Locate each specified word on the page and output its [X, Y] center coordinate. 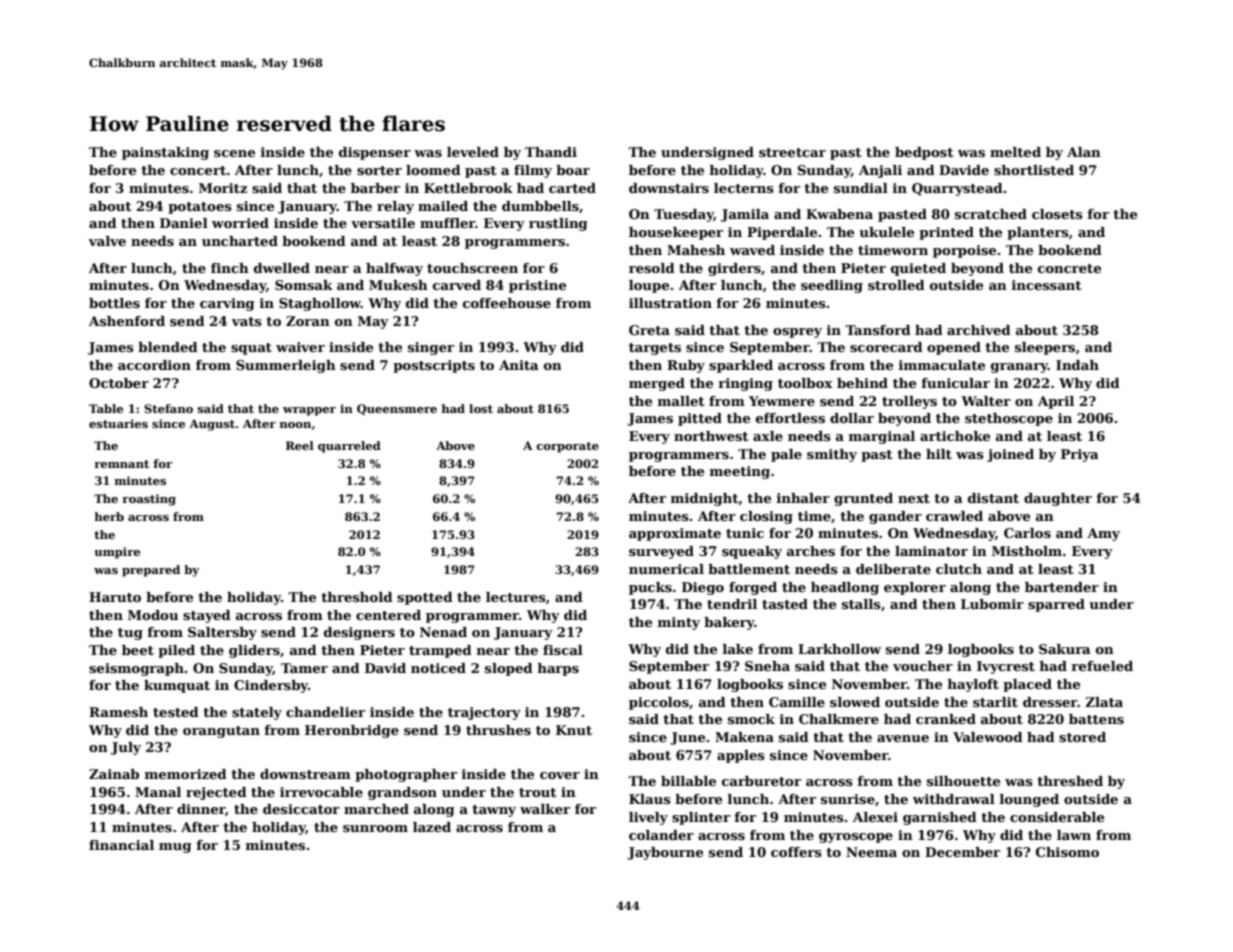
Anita [519, 365]
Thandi [551, 152]
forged [753, 588]
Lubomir [992, 604]
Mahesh [696, 250]
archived [979, 330]
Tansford [878, 330]
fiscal [563, 650]
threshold [357, 597]
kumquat [177, 686]
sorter [379, 170]
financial [121, 845]
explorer [915, 588]
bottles [114, 303]
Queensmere [397, 409]
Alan [1084, 152]
